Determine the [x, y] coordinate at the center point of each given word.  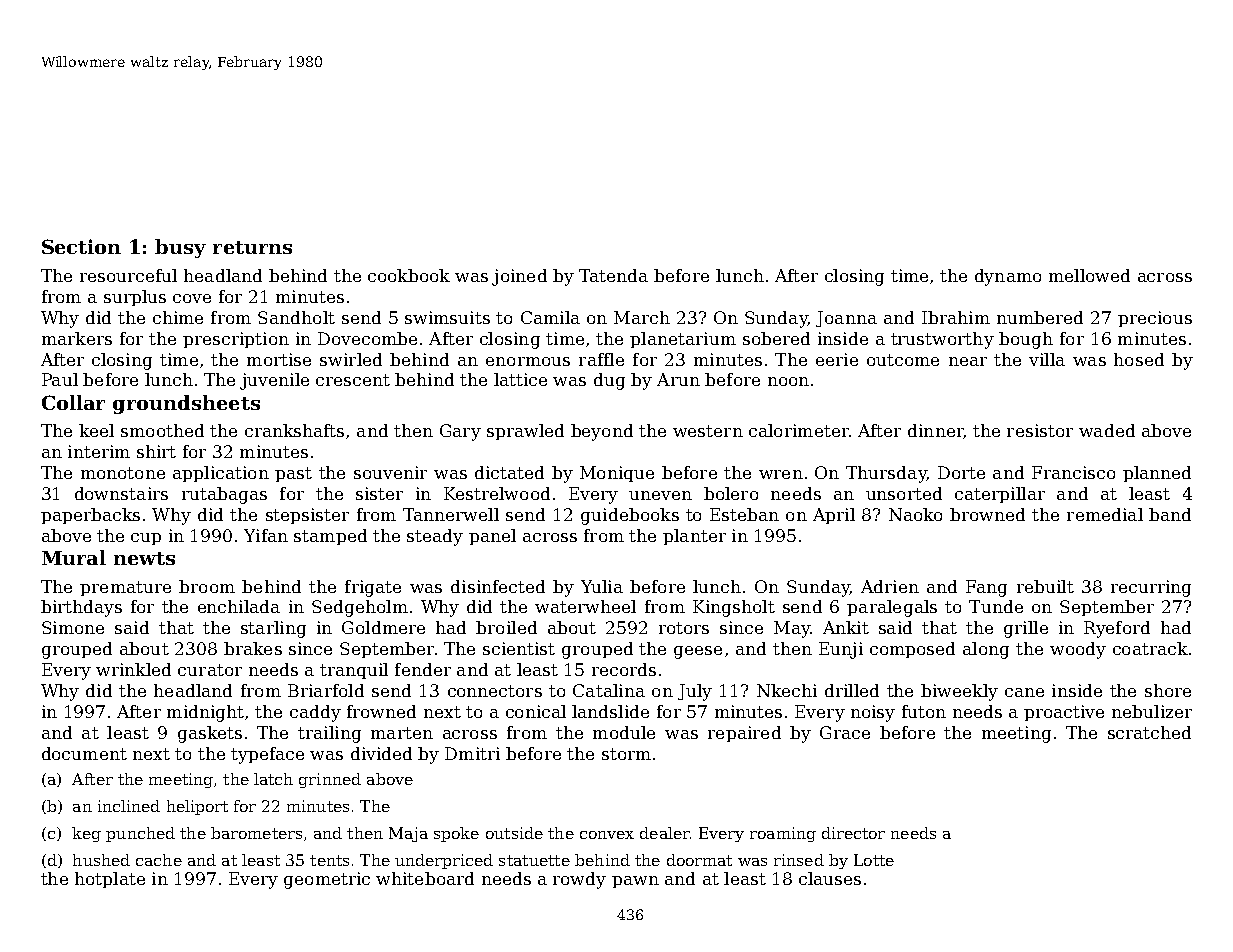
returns [252, 247]
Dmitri [472, 753]
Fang [986, 588]
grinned [330, 780]
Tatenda [613, 275]
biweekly [959, 692]
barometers [256, 833]
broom [207, 586]
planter [694, 537]
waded [1107, 430]
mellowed [1089, 275]
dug [609, 381]
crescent [353, 380]
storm [626, 754]
